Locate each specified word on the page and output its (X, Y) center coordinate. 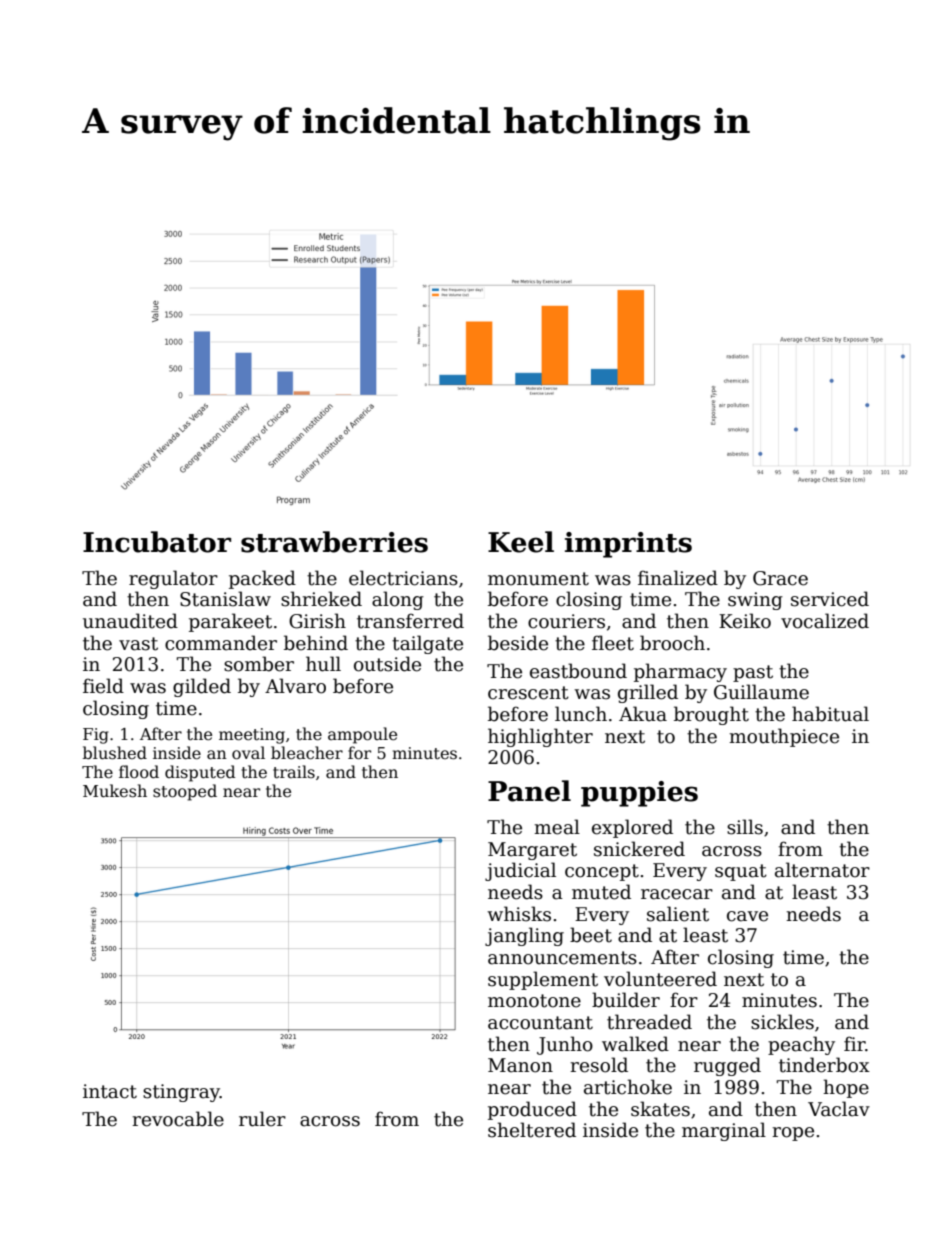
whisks (519, 914)
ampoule (362, 735)
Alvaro (295, 686)
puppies (639, 794)
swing (755, 601)
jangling (524, 936)
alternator (822, 870)
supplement (543, 980)
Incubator (157, 542)
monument (538, 579)
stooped (185, 792)
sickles (782, 1022)
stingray (181, 1093)
